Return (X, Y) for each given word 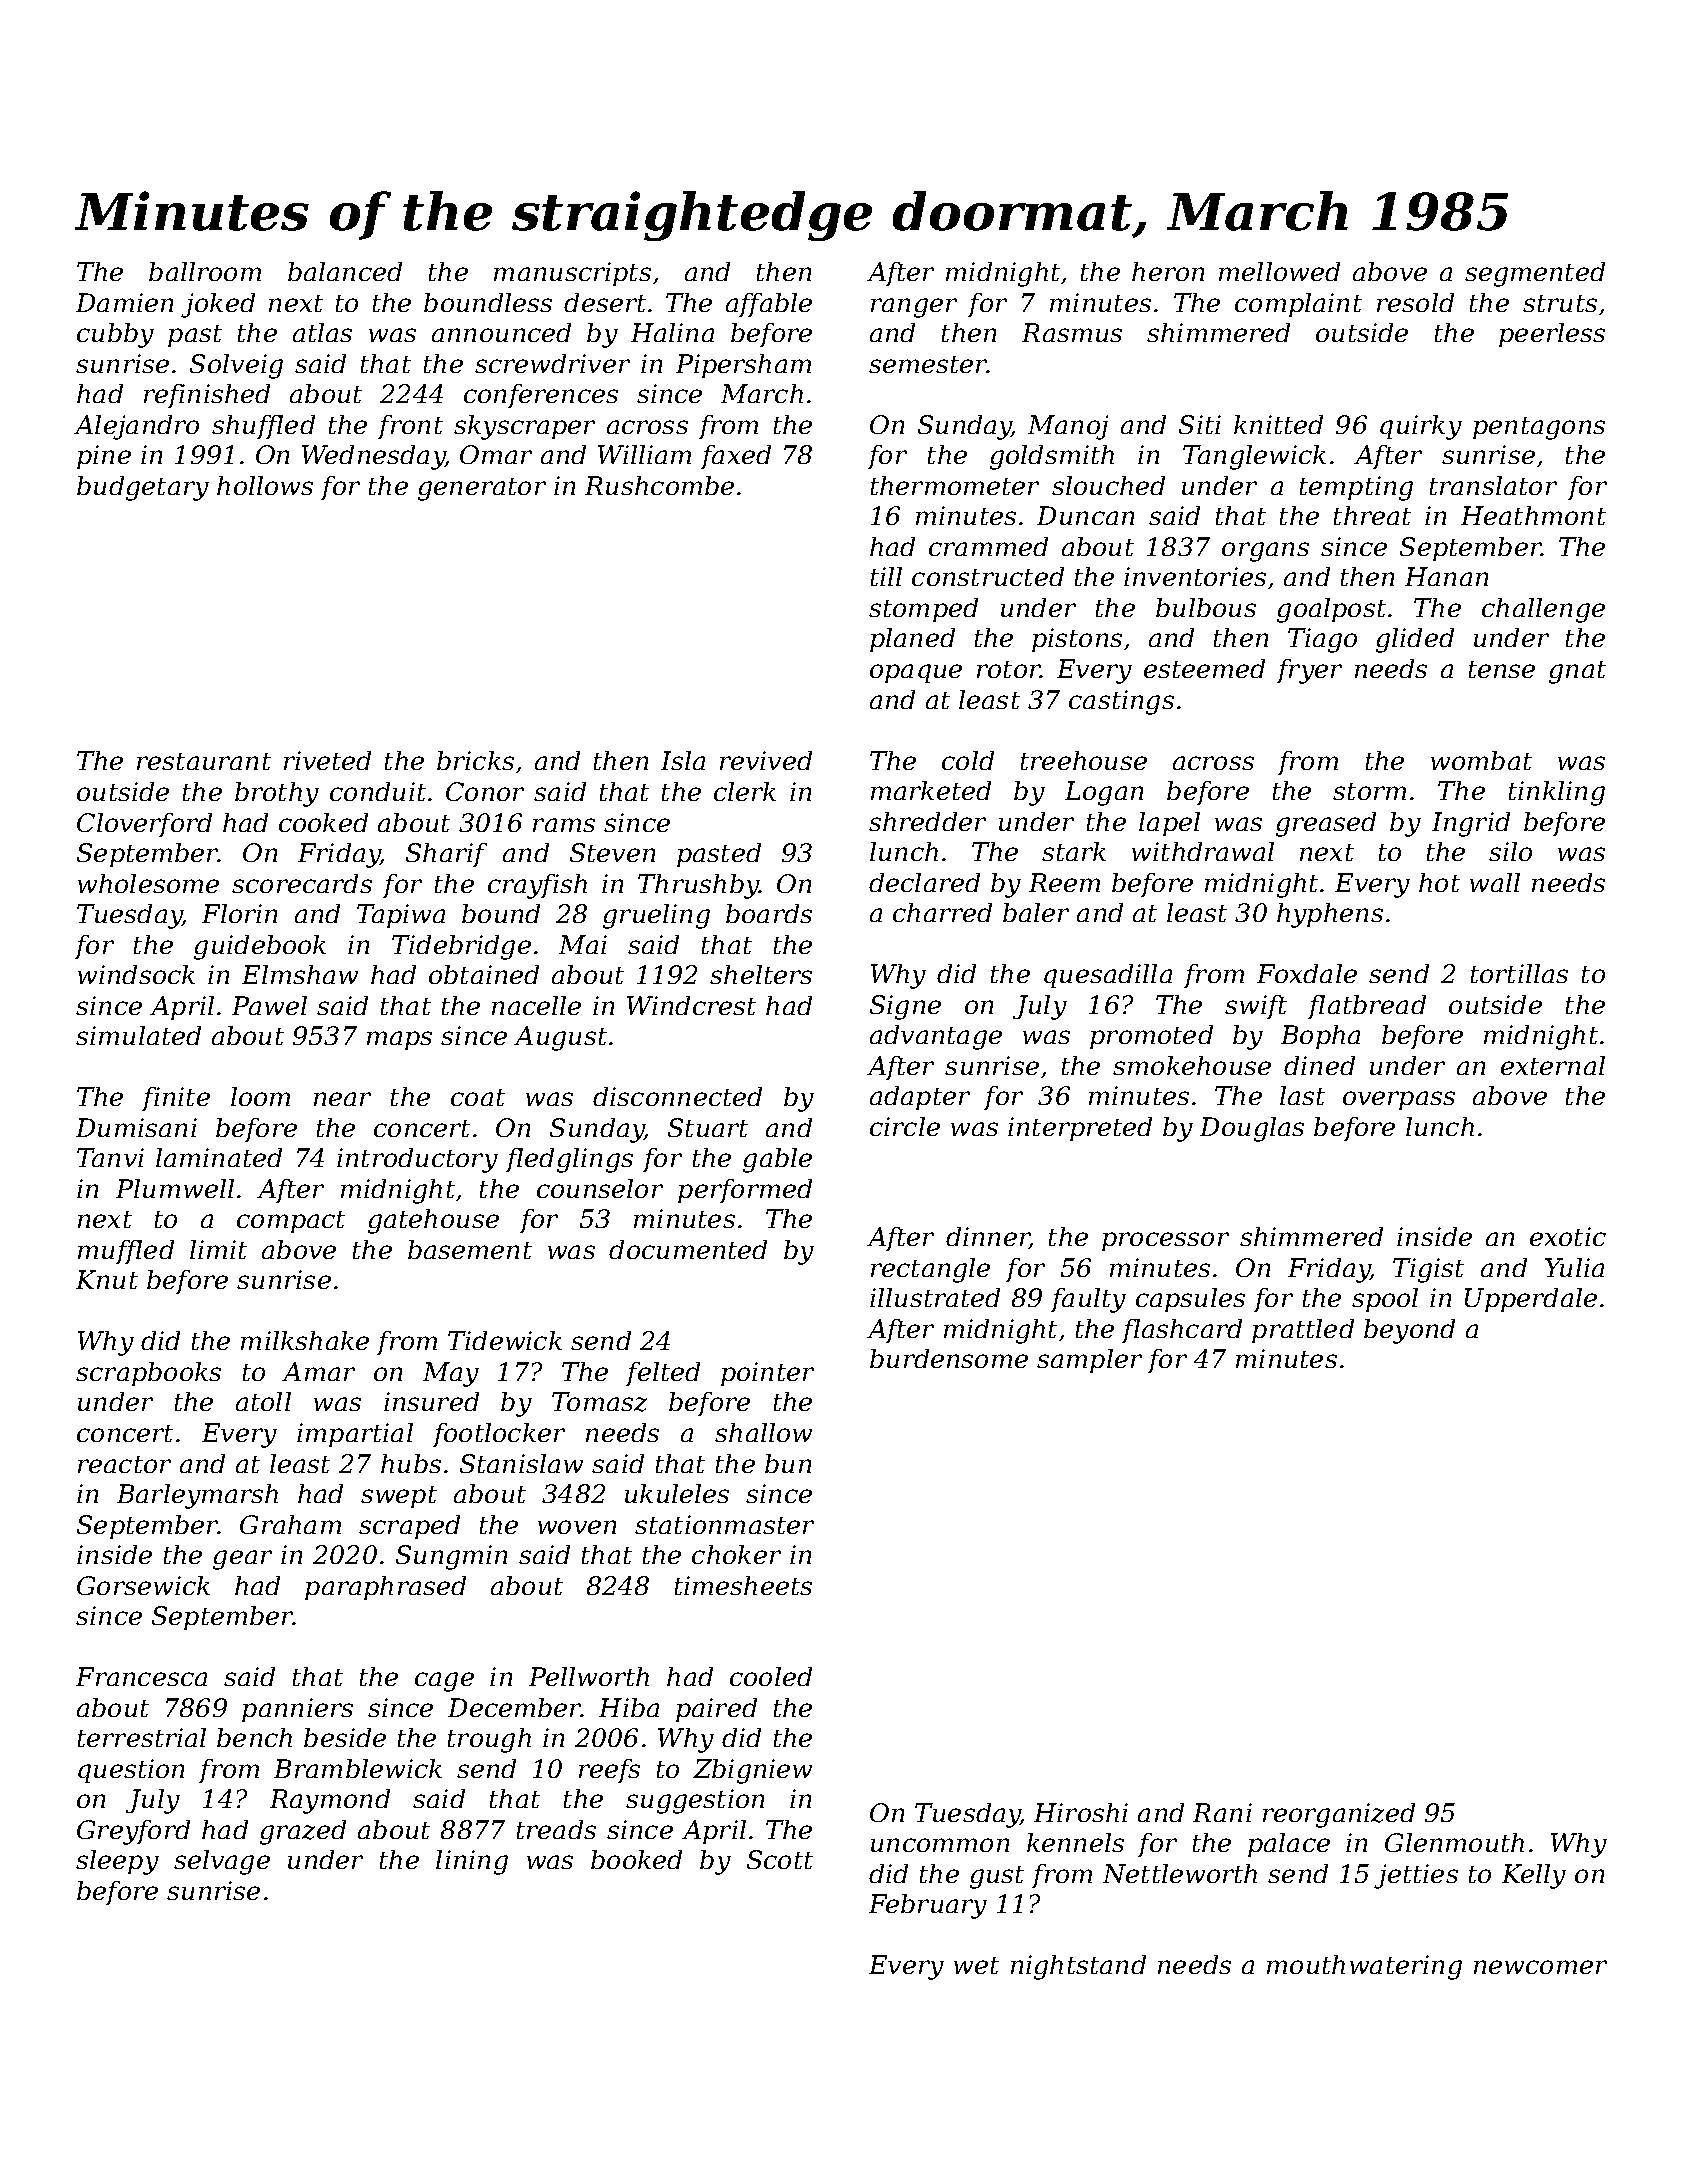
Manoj (1068, 427)
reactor (124, 1464)
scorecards (302, 883)
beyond (1409, 1331)
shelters (761, 974)
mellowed (1279, 271)
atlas (322, 332)
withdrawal (1203, 851)
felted (663, 1374)
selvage (222, 1862)
